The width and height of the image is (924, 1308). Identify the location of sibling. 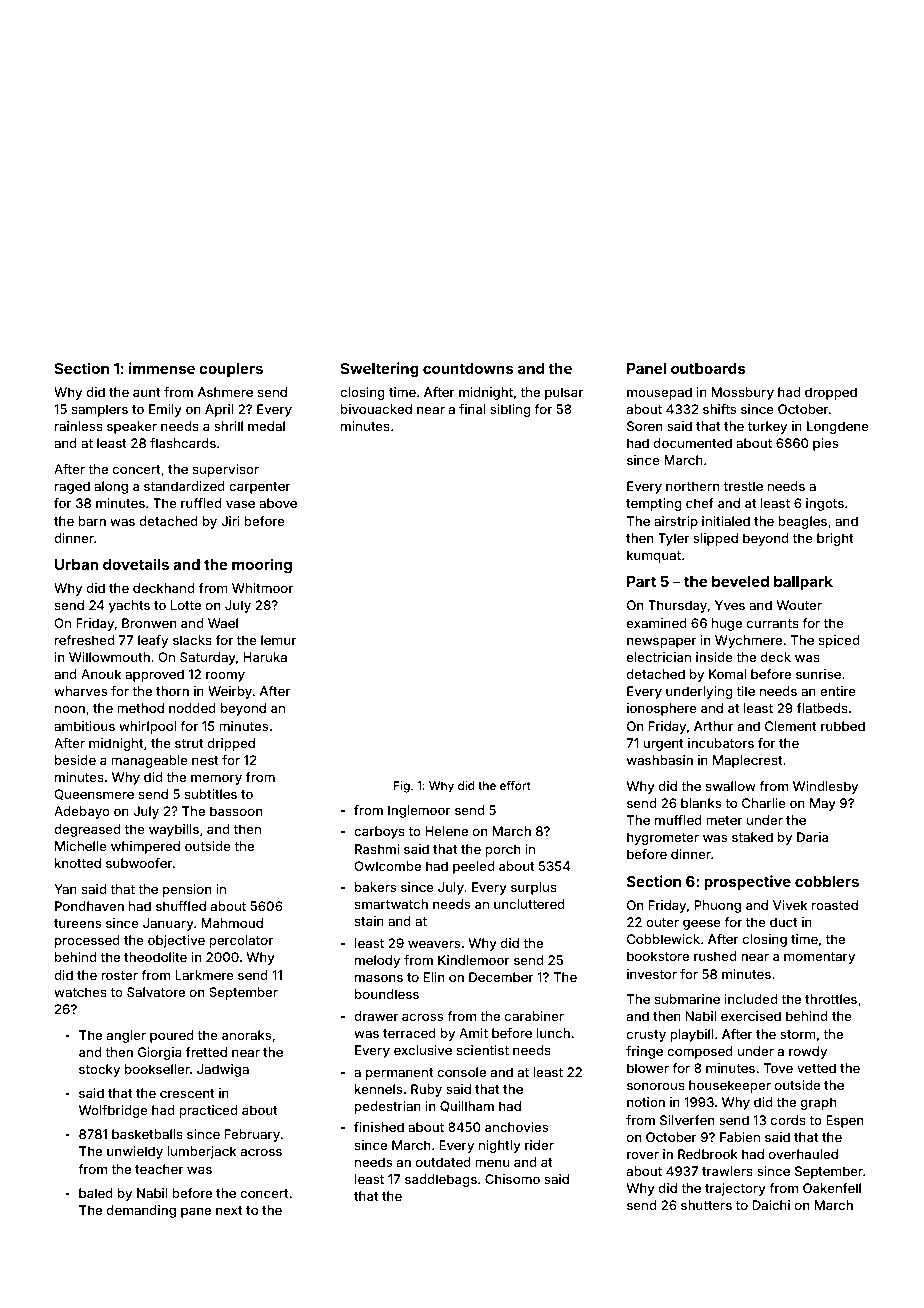
(510, 410).
